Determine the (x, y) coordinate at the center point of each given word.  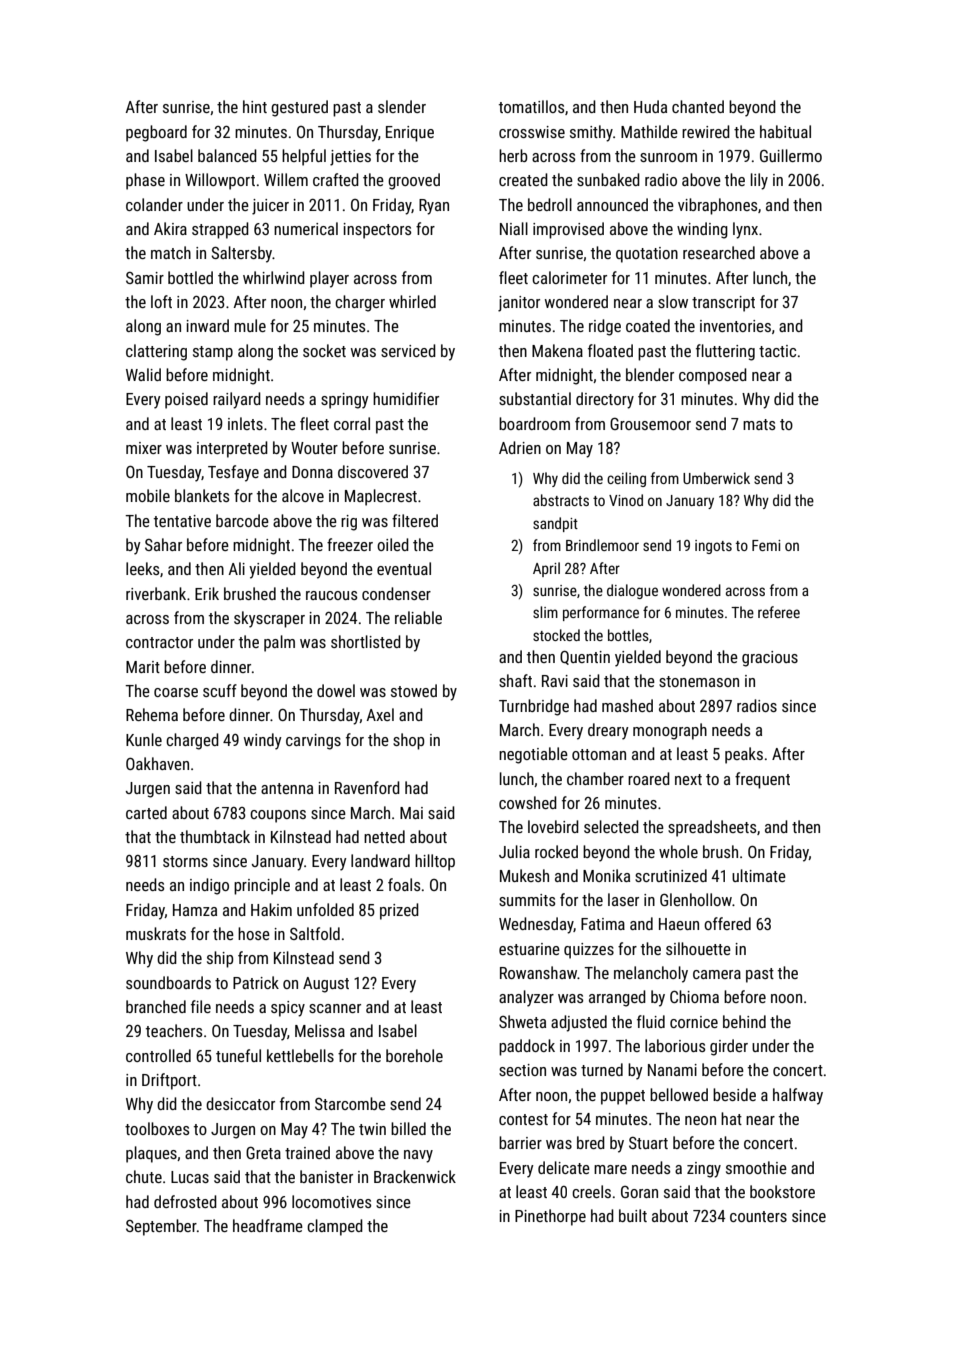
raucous (331, 595)
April (546, 569)
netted (384, 836)
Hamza (195, 910)
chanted (698, 106)
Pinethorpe (550, 1217)
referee (779, 612)
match (171, 252)
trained (307, 1152)
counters (758, 1216)
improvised (568, 230)
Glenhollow (696, 899)
